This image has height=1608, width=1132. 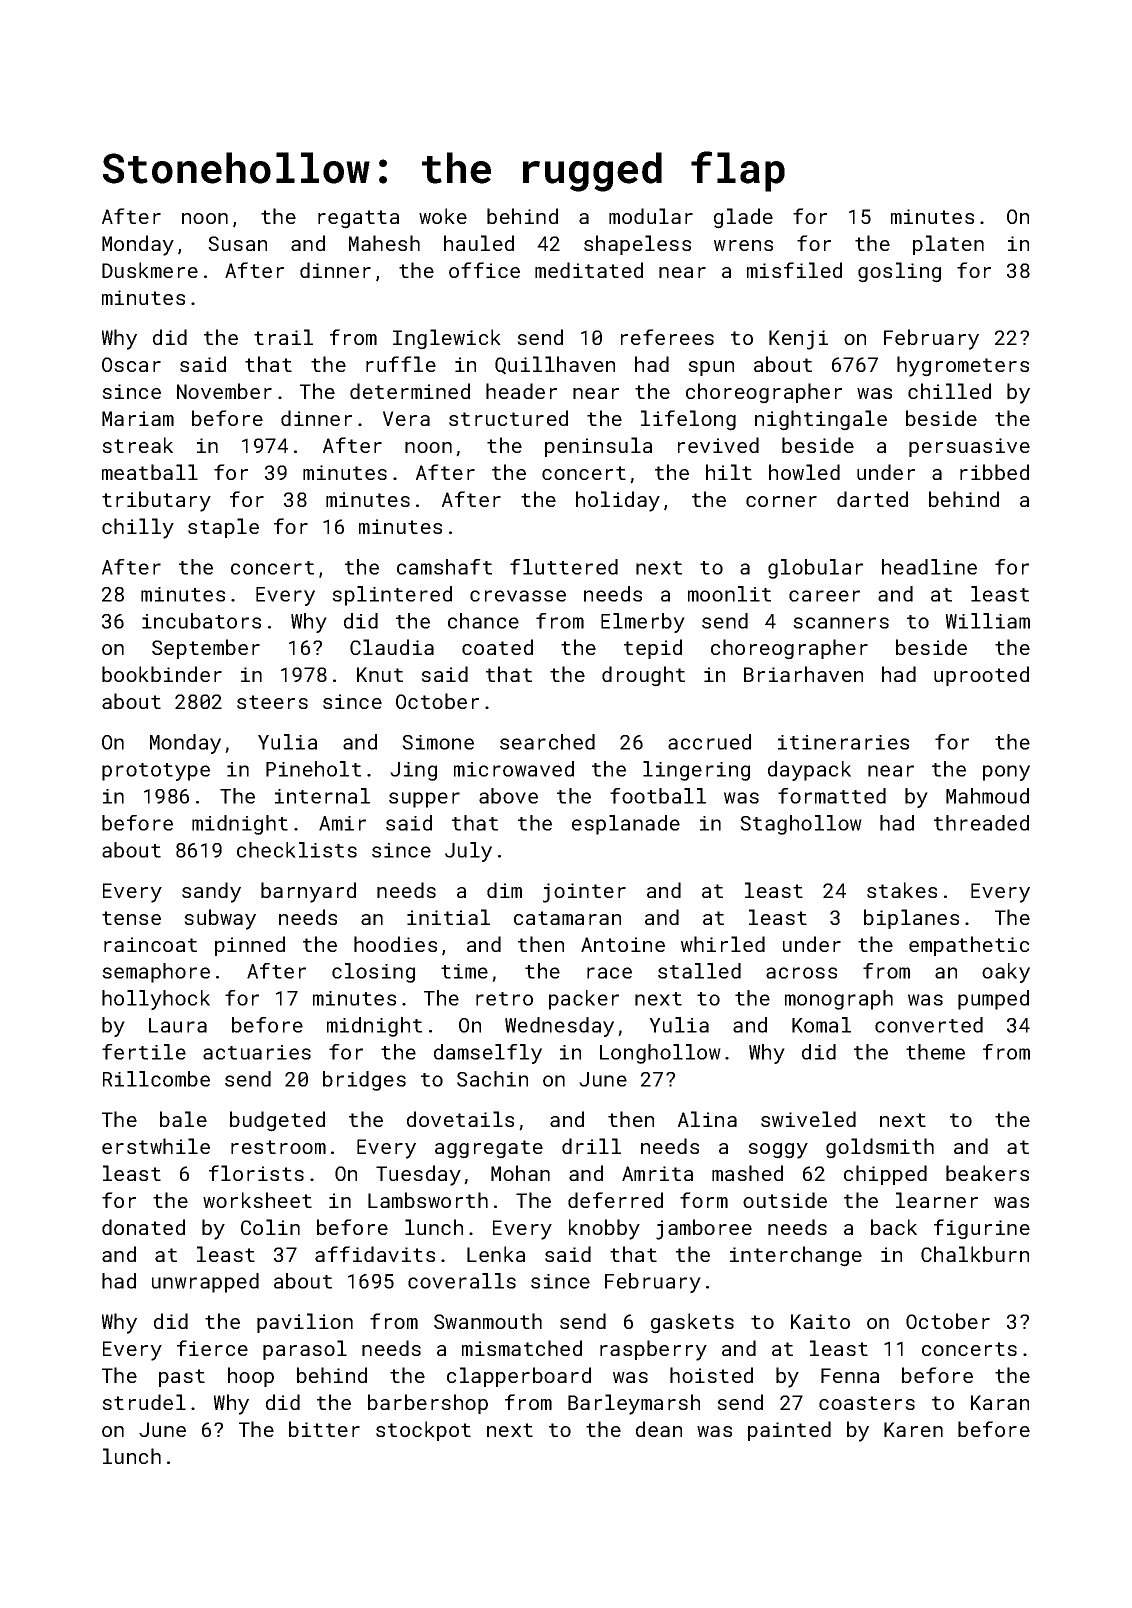 What do you see at coordinates (653, 649) in the image?
I see `tepid` at bounding box center [653, 649].
